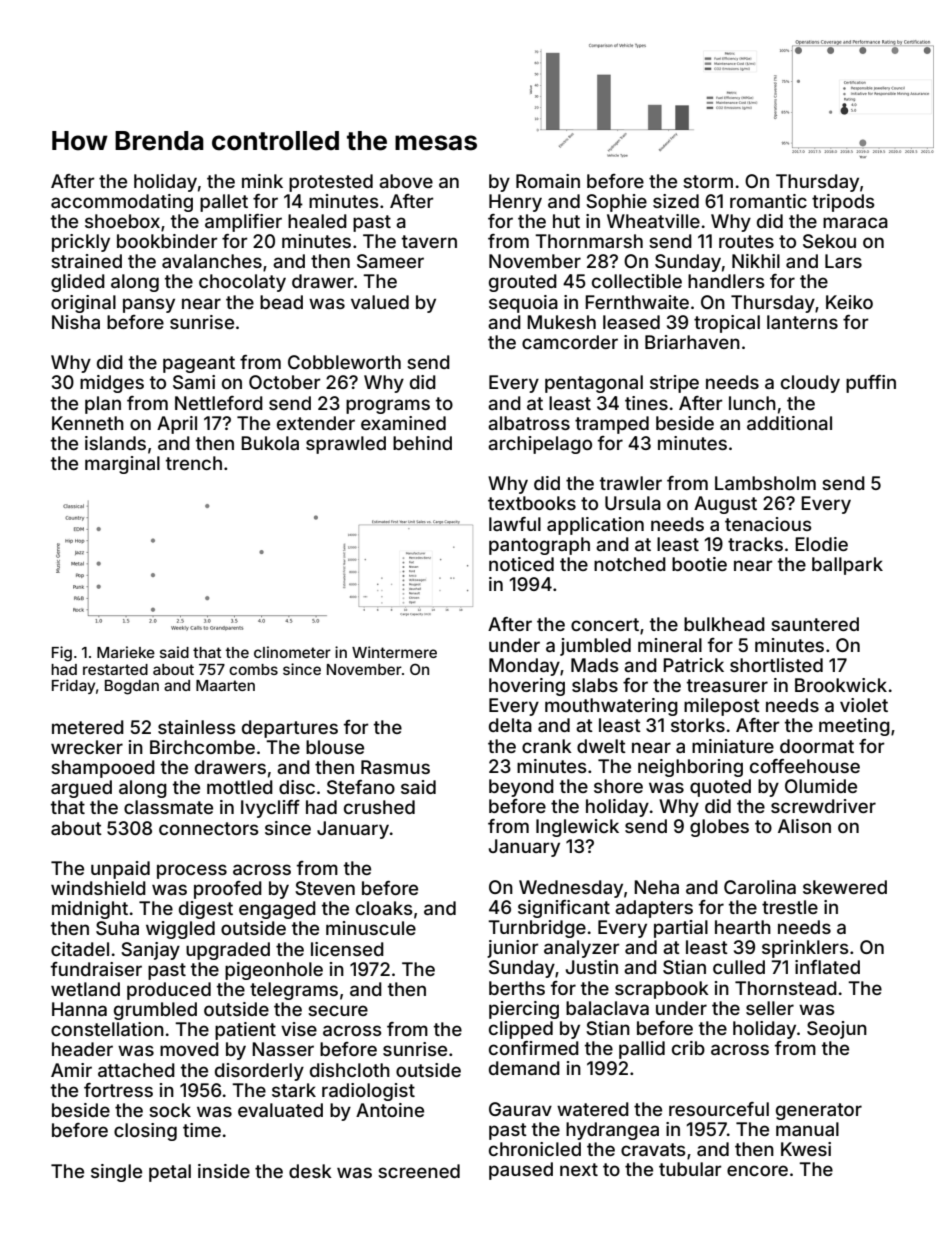 The width and height of the document is (952, 1233). What do you see at coordinates (693, 665) in the document?
I see `Patrick` at bounding box center [693, 665].
